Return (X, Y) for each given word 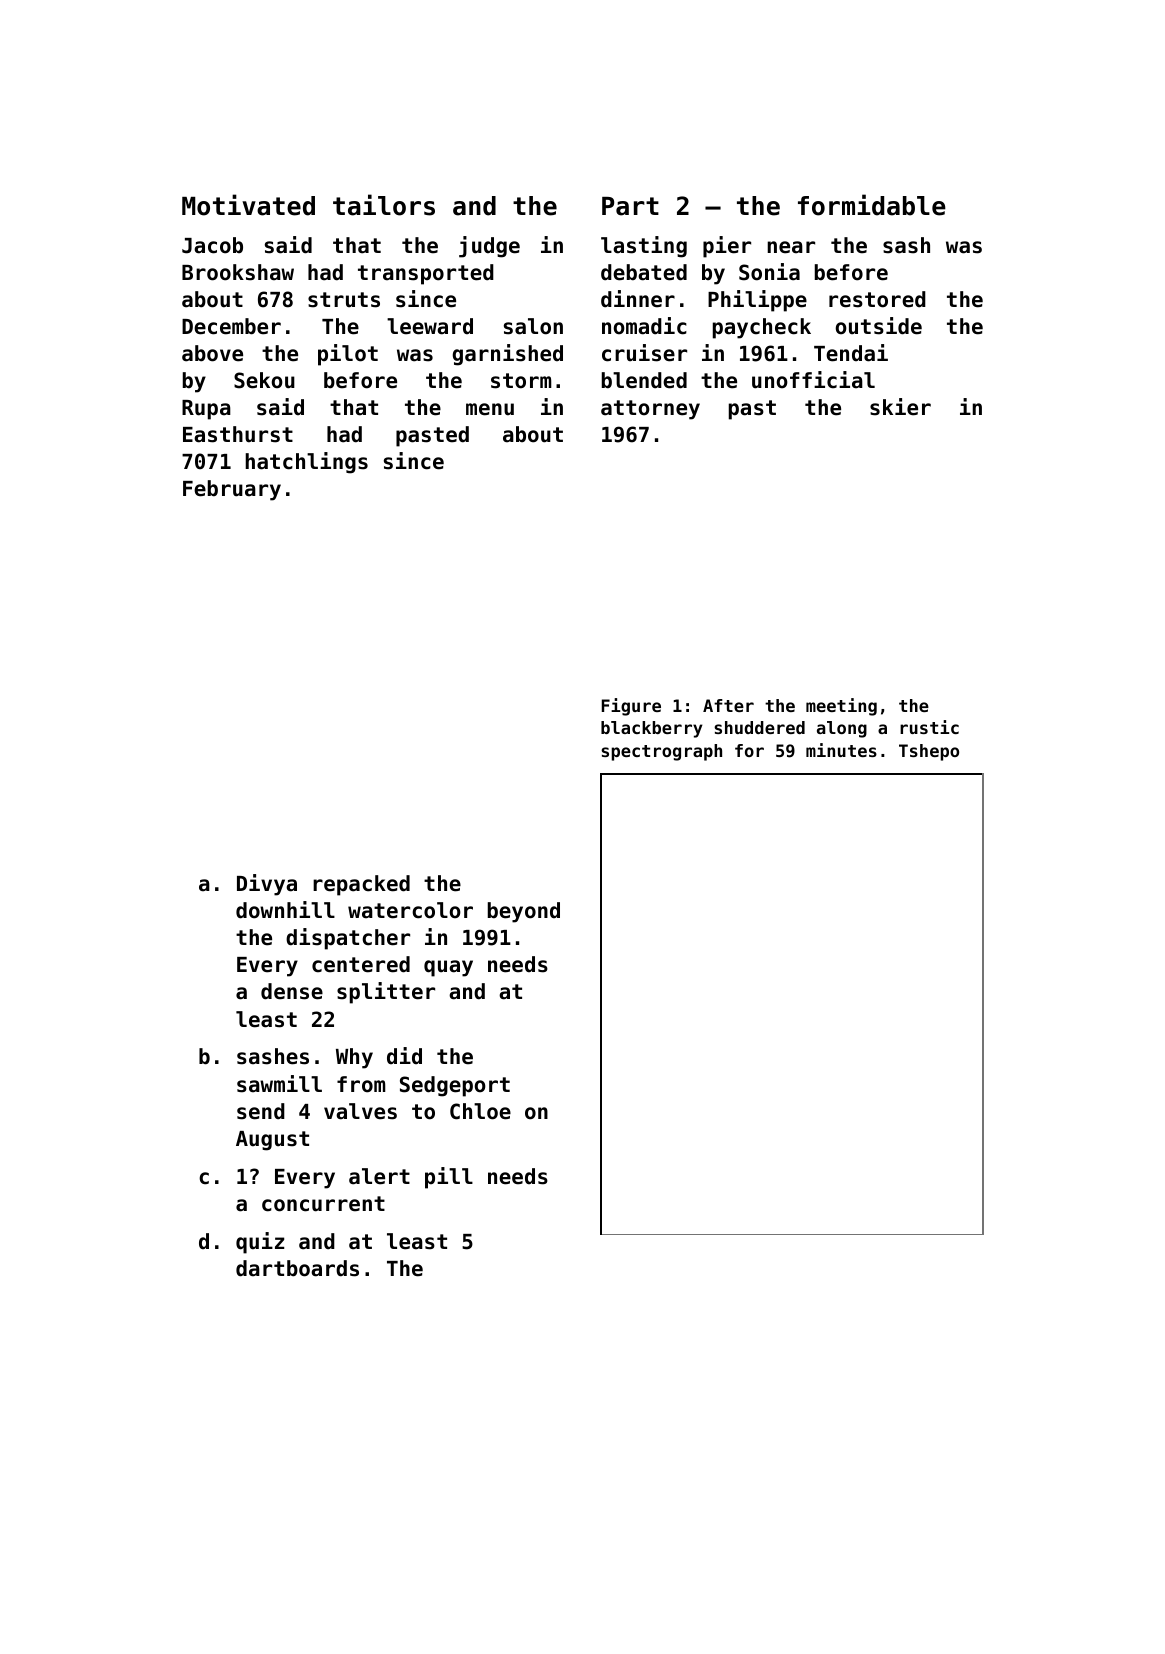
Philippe (757, 301)
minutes (841, 750)
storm (521, 381)
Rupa (206, 410)
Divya (267, 885)
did (404, 1055)
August (272, 1141)
